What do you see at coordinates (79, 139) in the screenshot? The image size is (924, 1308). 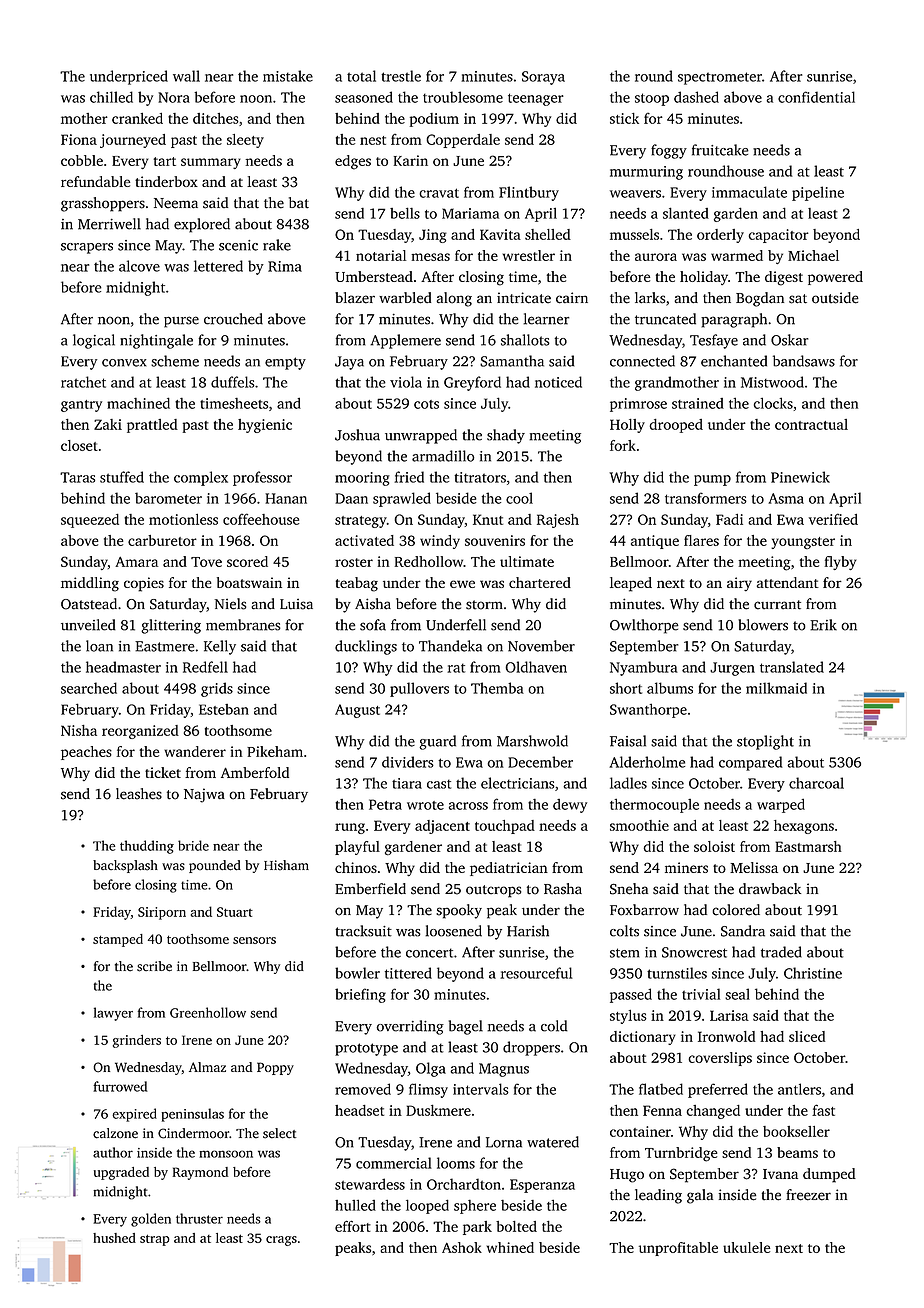 I see `Fiona` at bounding box center [79, 139].
